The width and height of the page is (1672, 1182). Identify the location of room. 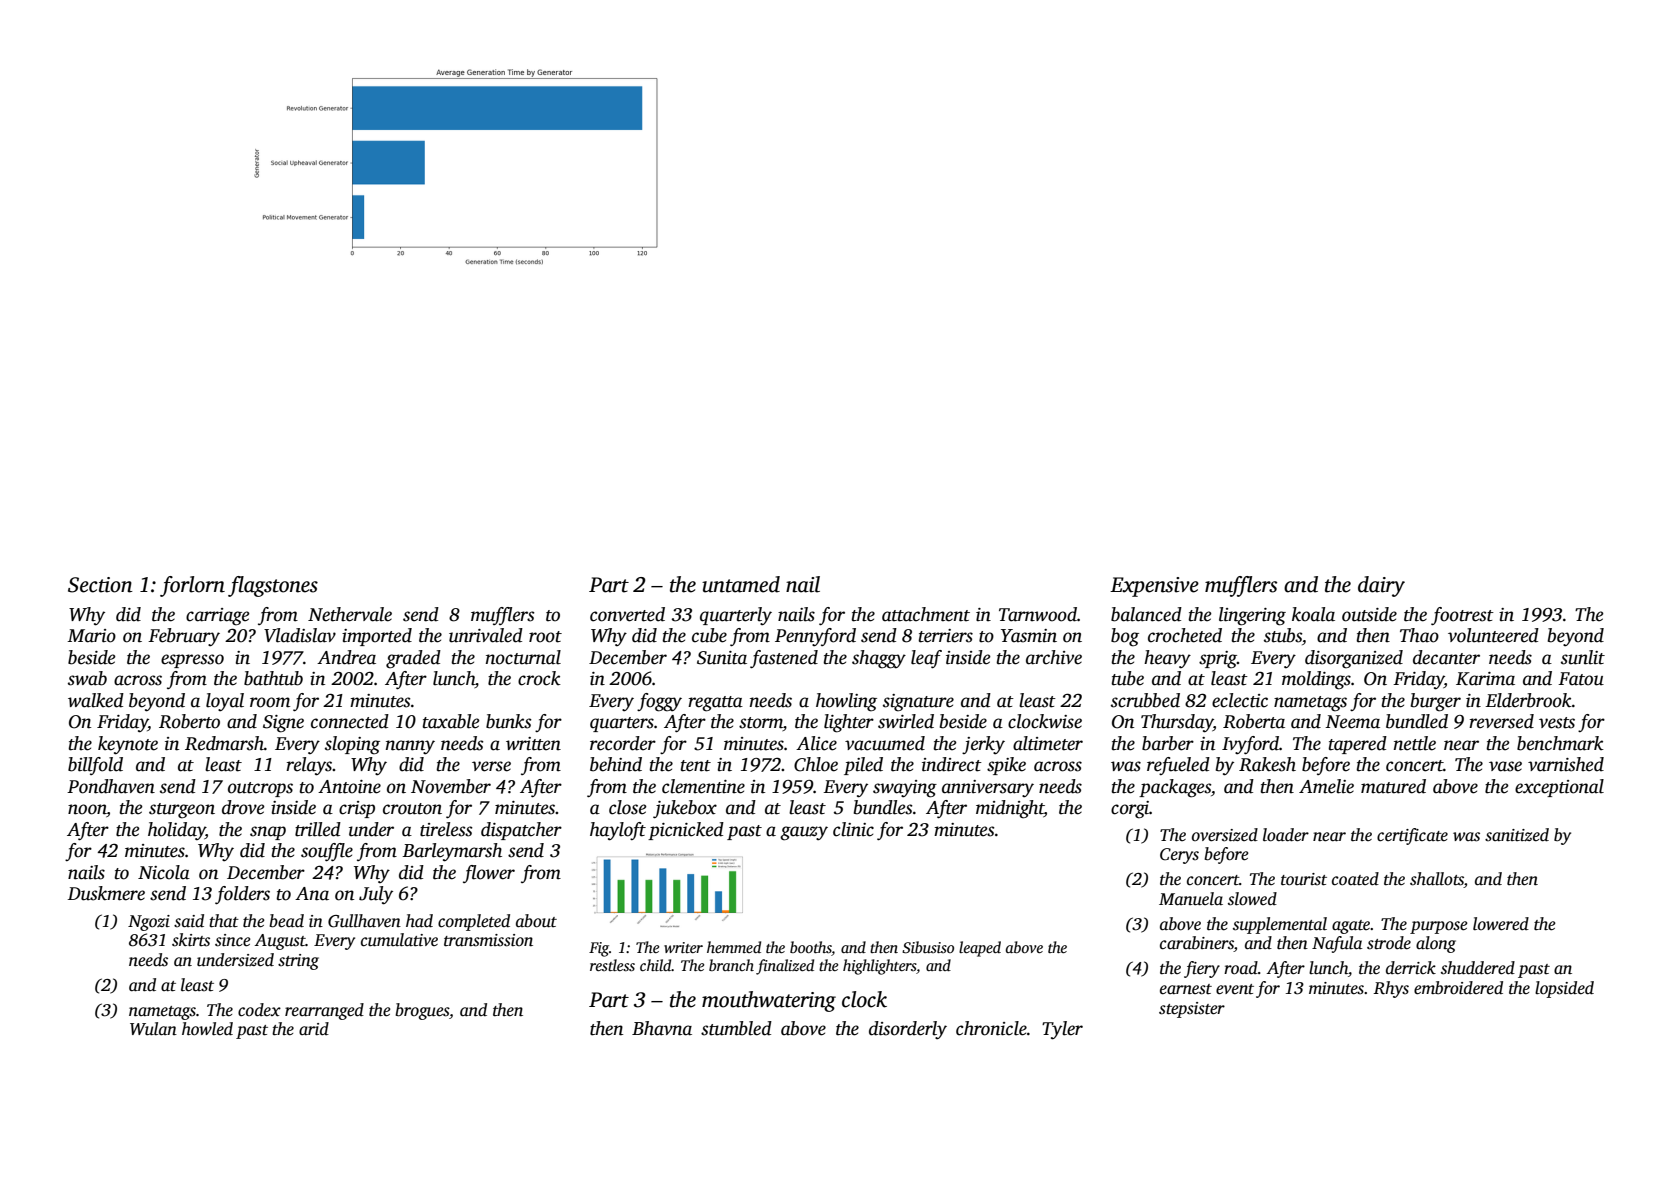
(270, 702).
